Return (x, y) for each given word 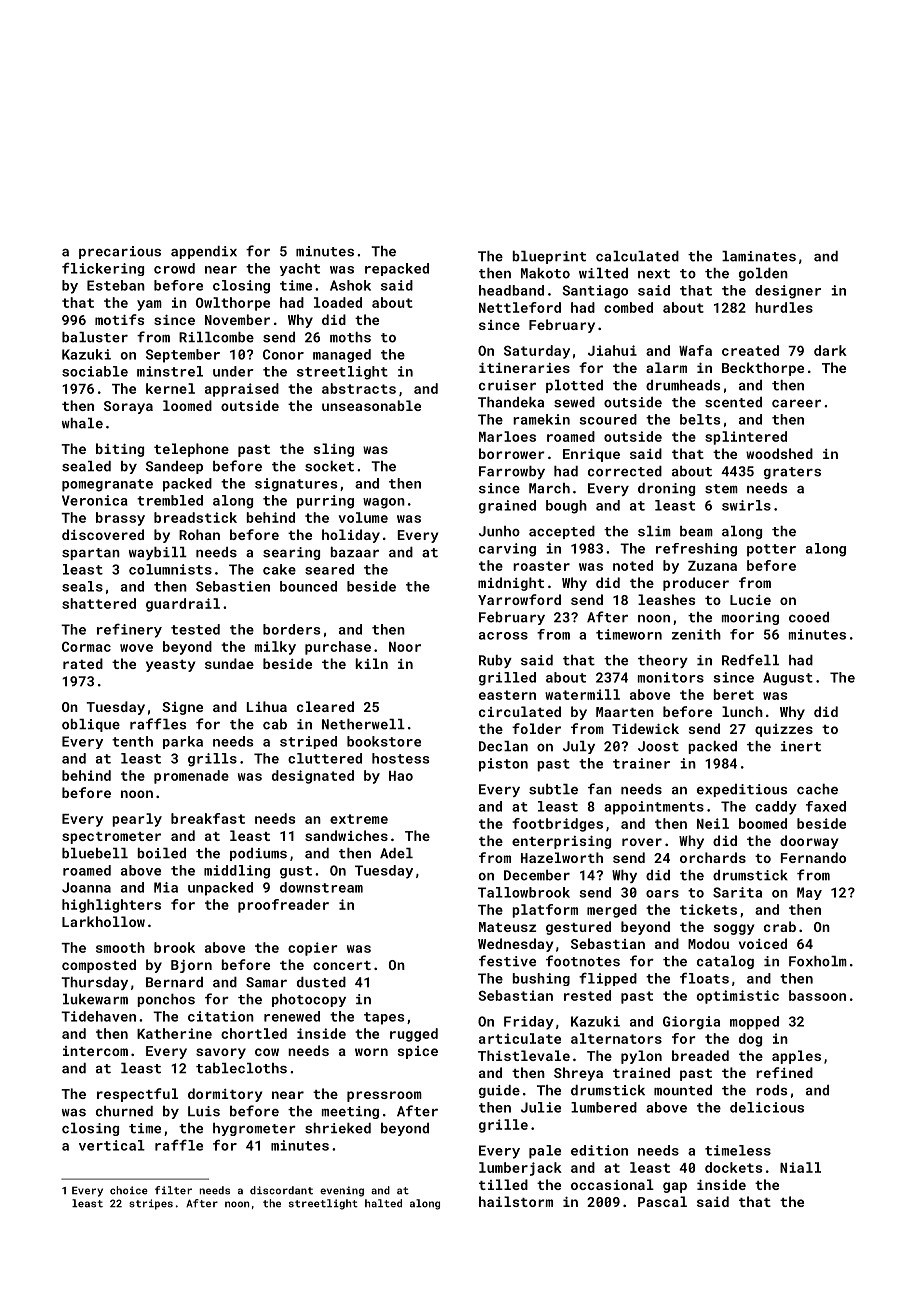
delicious (767, 1107)
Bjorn (191, 966)
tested (195, 629)
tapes (384, 1018)
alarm (666, 367)
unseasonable (371, 405)
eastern (507, 695)
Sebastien (233, 586)
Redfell (750, 660)
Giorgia (691, 1023)
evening (342, 1191)
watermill (582, 694)
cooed (809, 617)
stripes (151, 1204)
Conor (283, 354)
